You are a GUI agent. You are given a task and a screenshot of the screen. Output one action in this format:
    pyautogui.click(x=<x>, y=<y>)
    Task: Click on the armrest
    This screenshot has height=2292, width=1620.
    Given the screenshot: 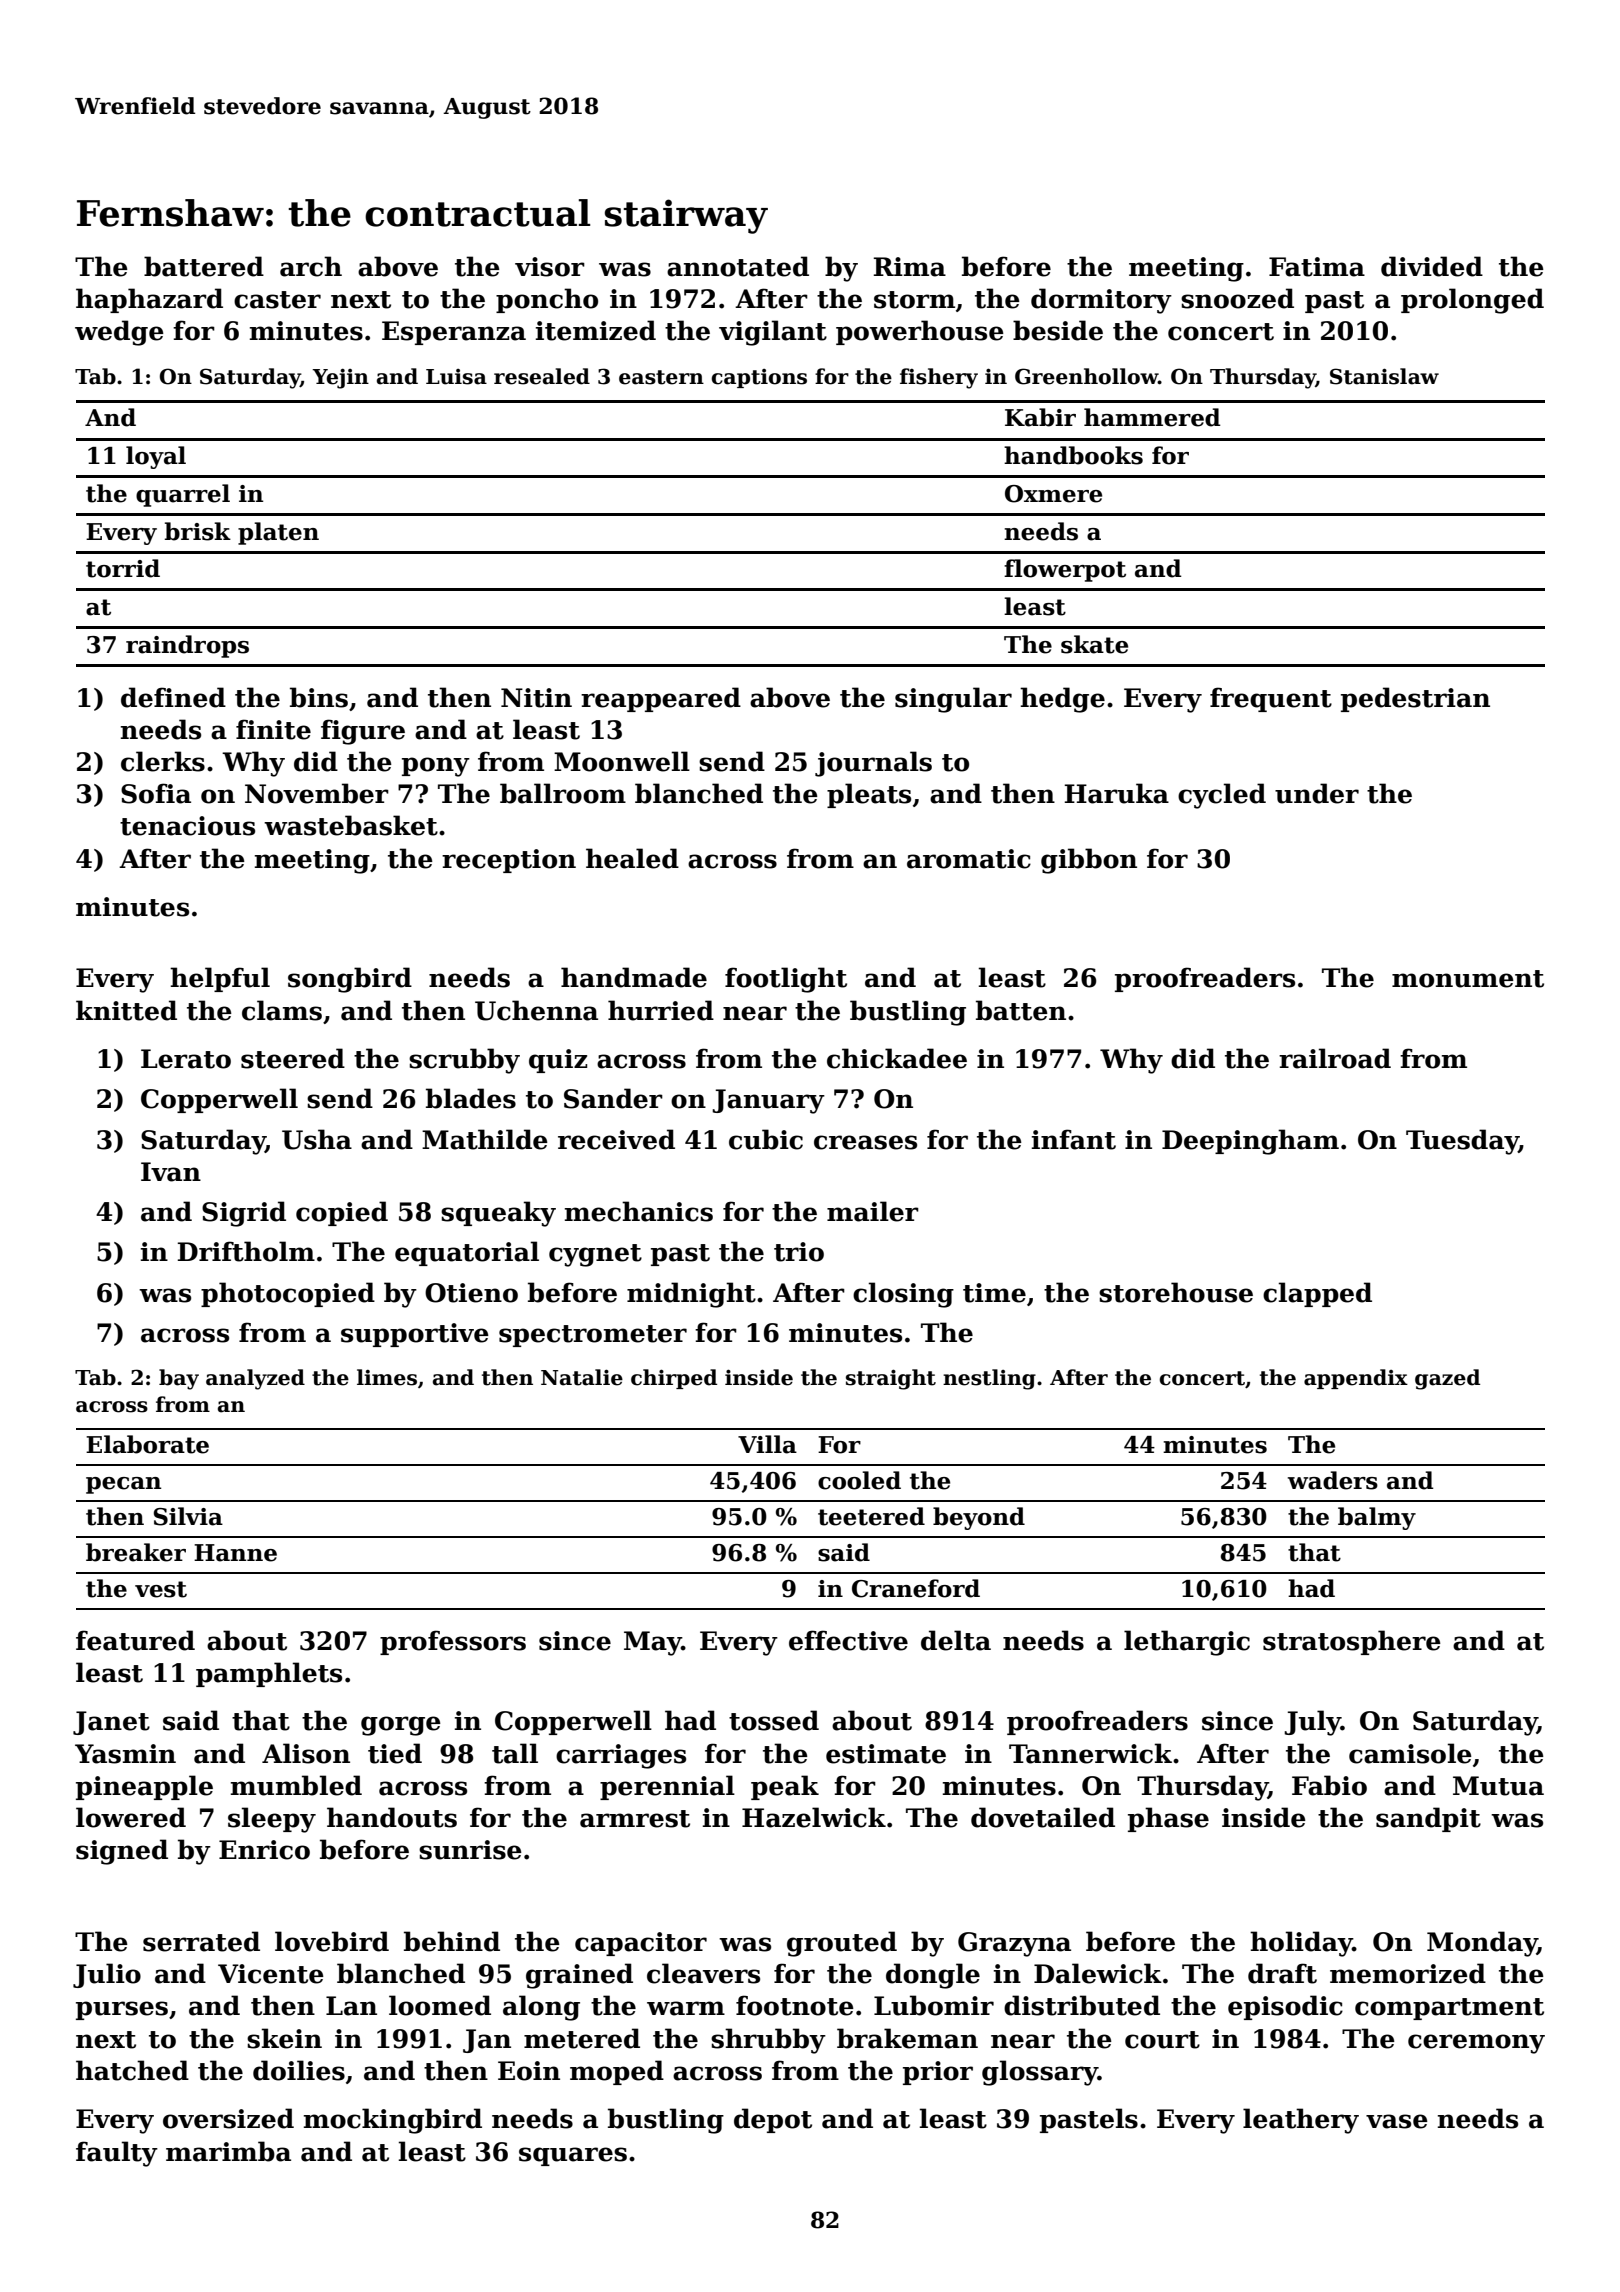 What is the action you would take?
    pyautogui.click(x=635, y=1819)
